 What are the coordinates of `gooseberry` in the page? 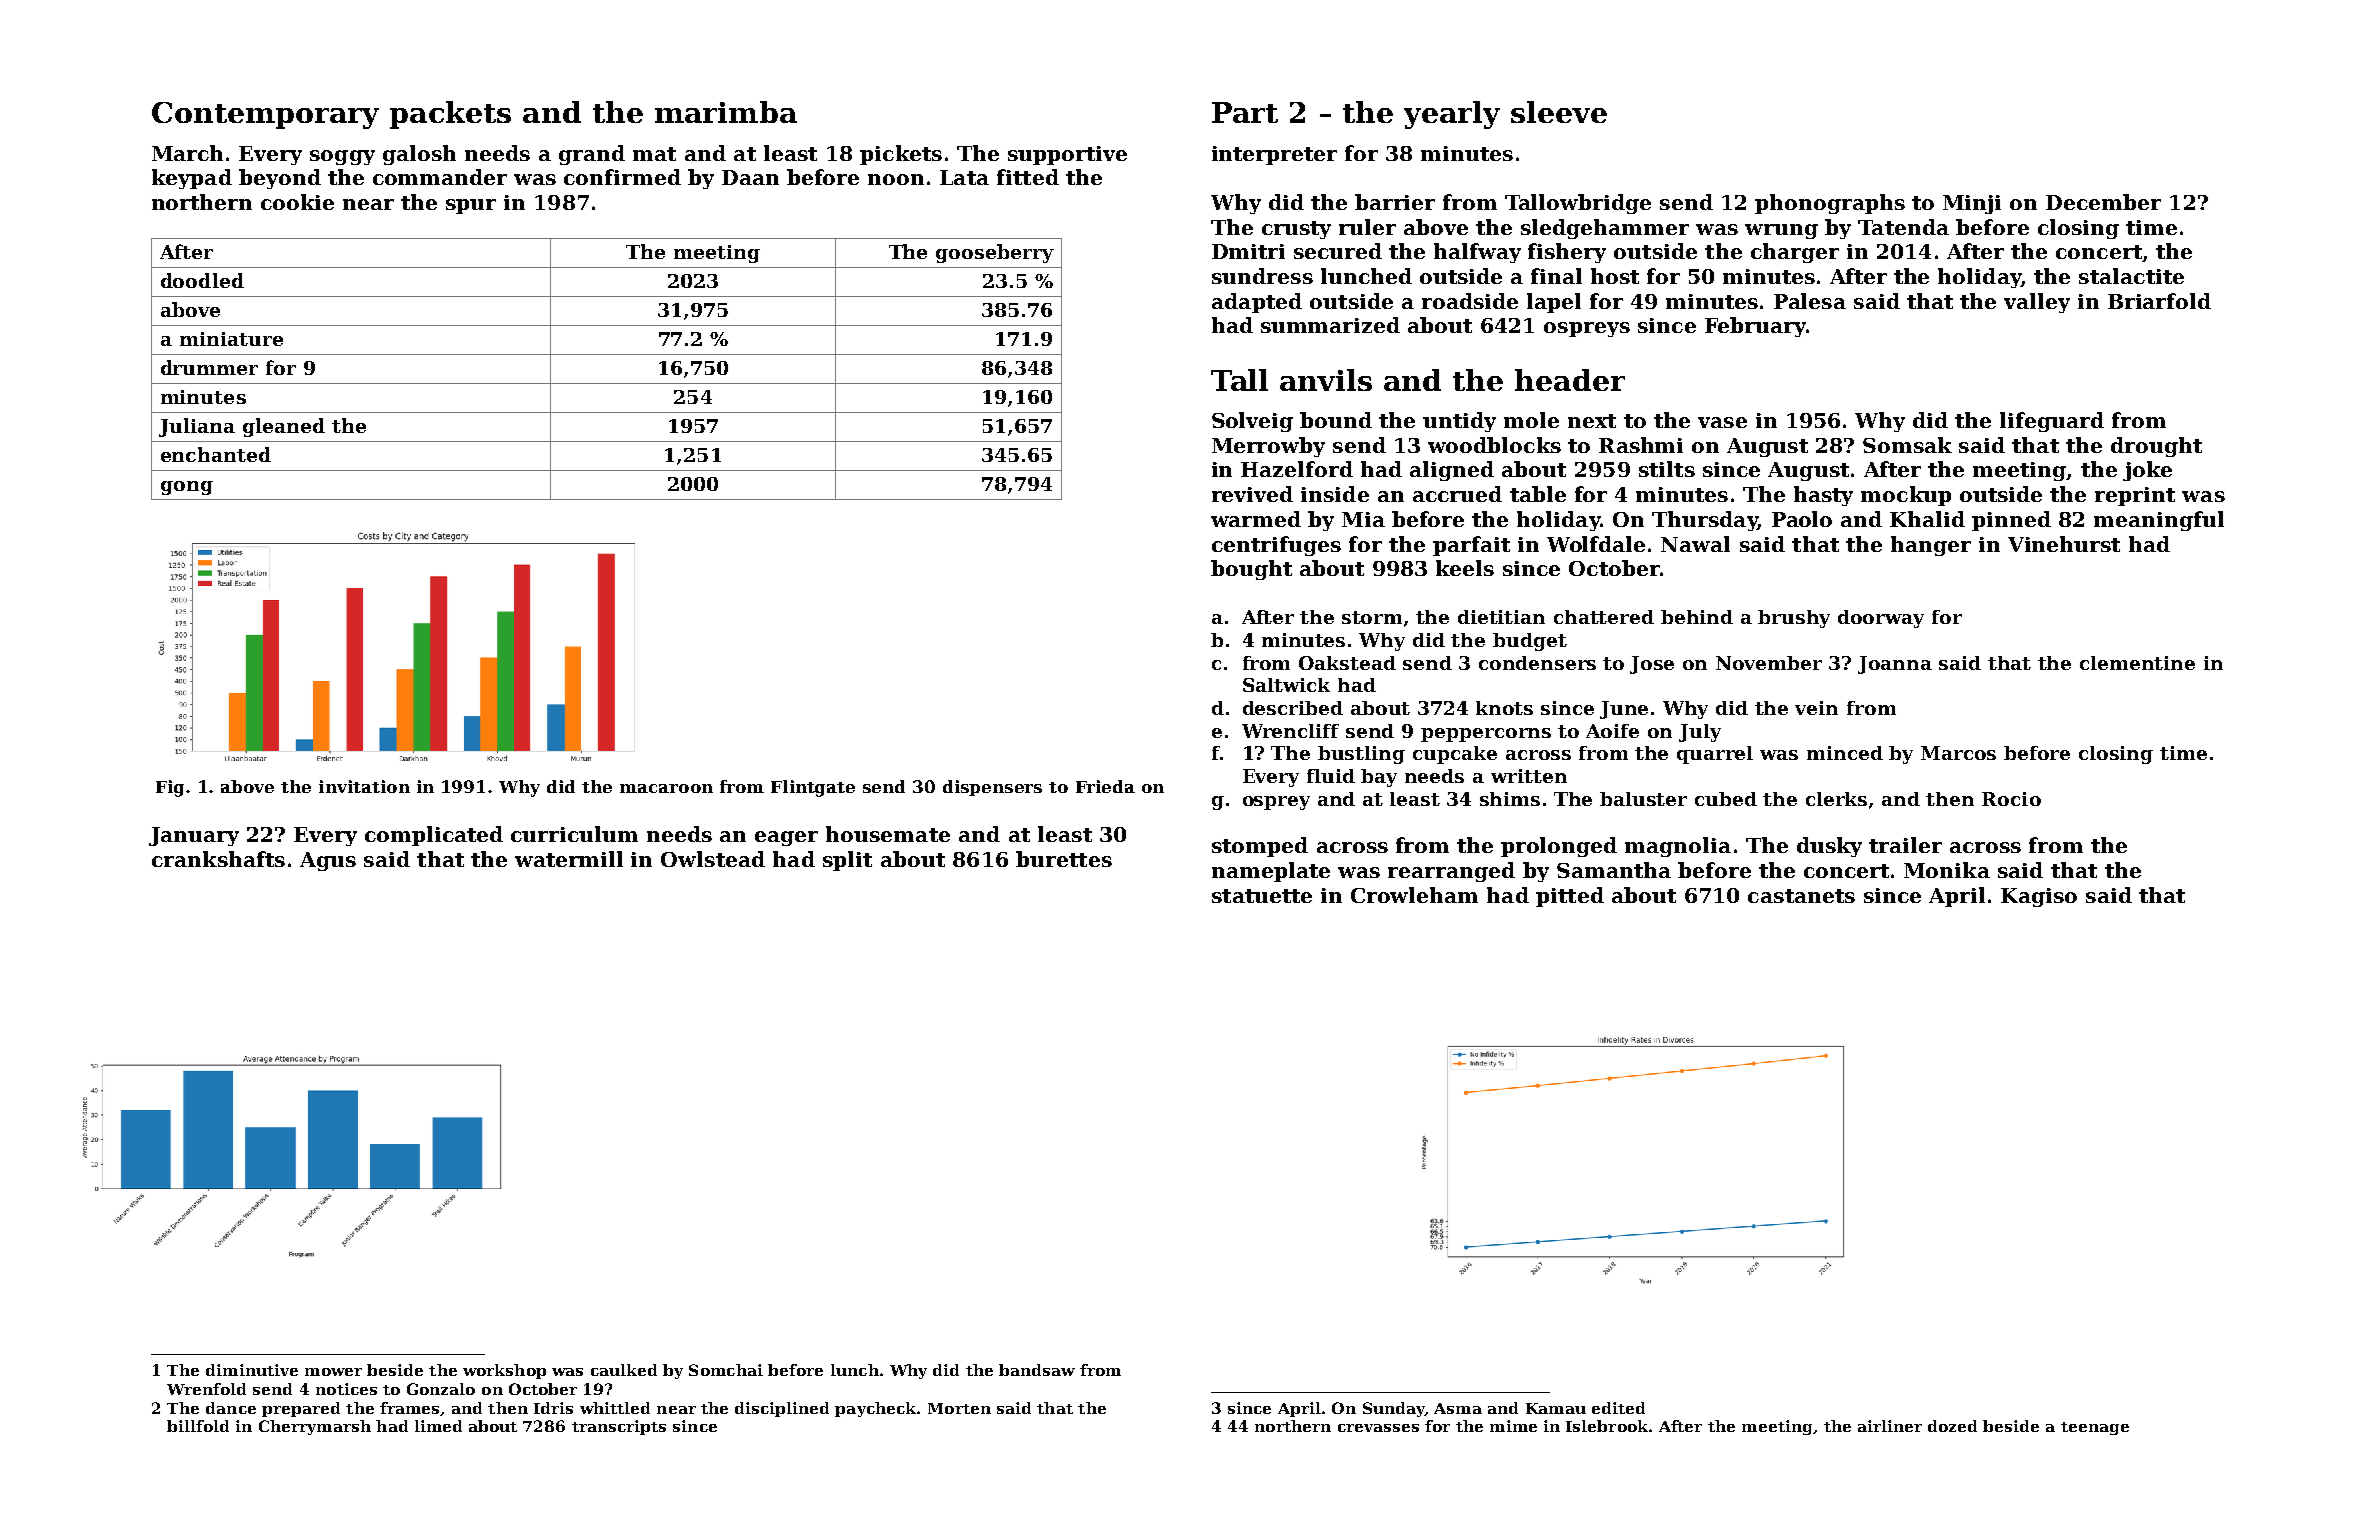 It's located at (995, 253).
